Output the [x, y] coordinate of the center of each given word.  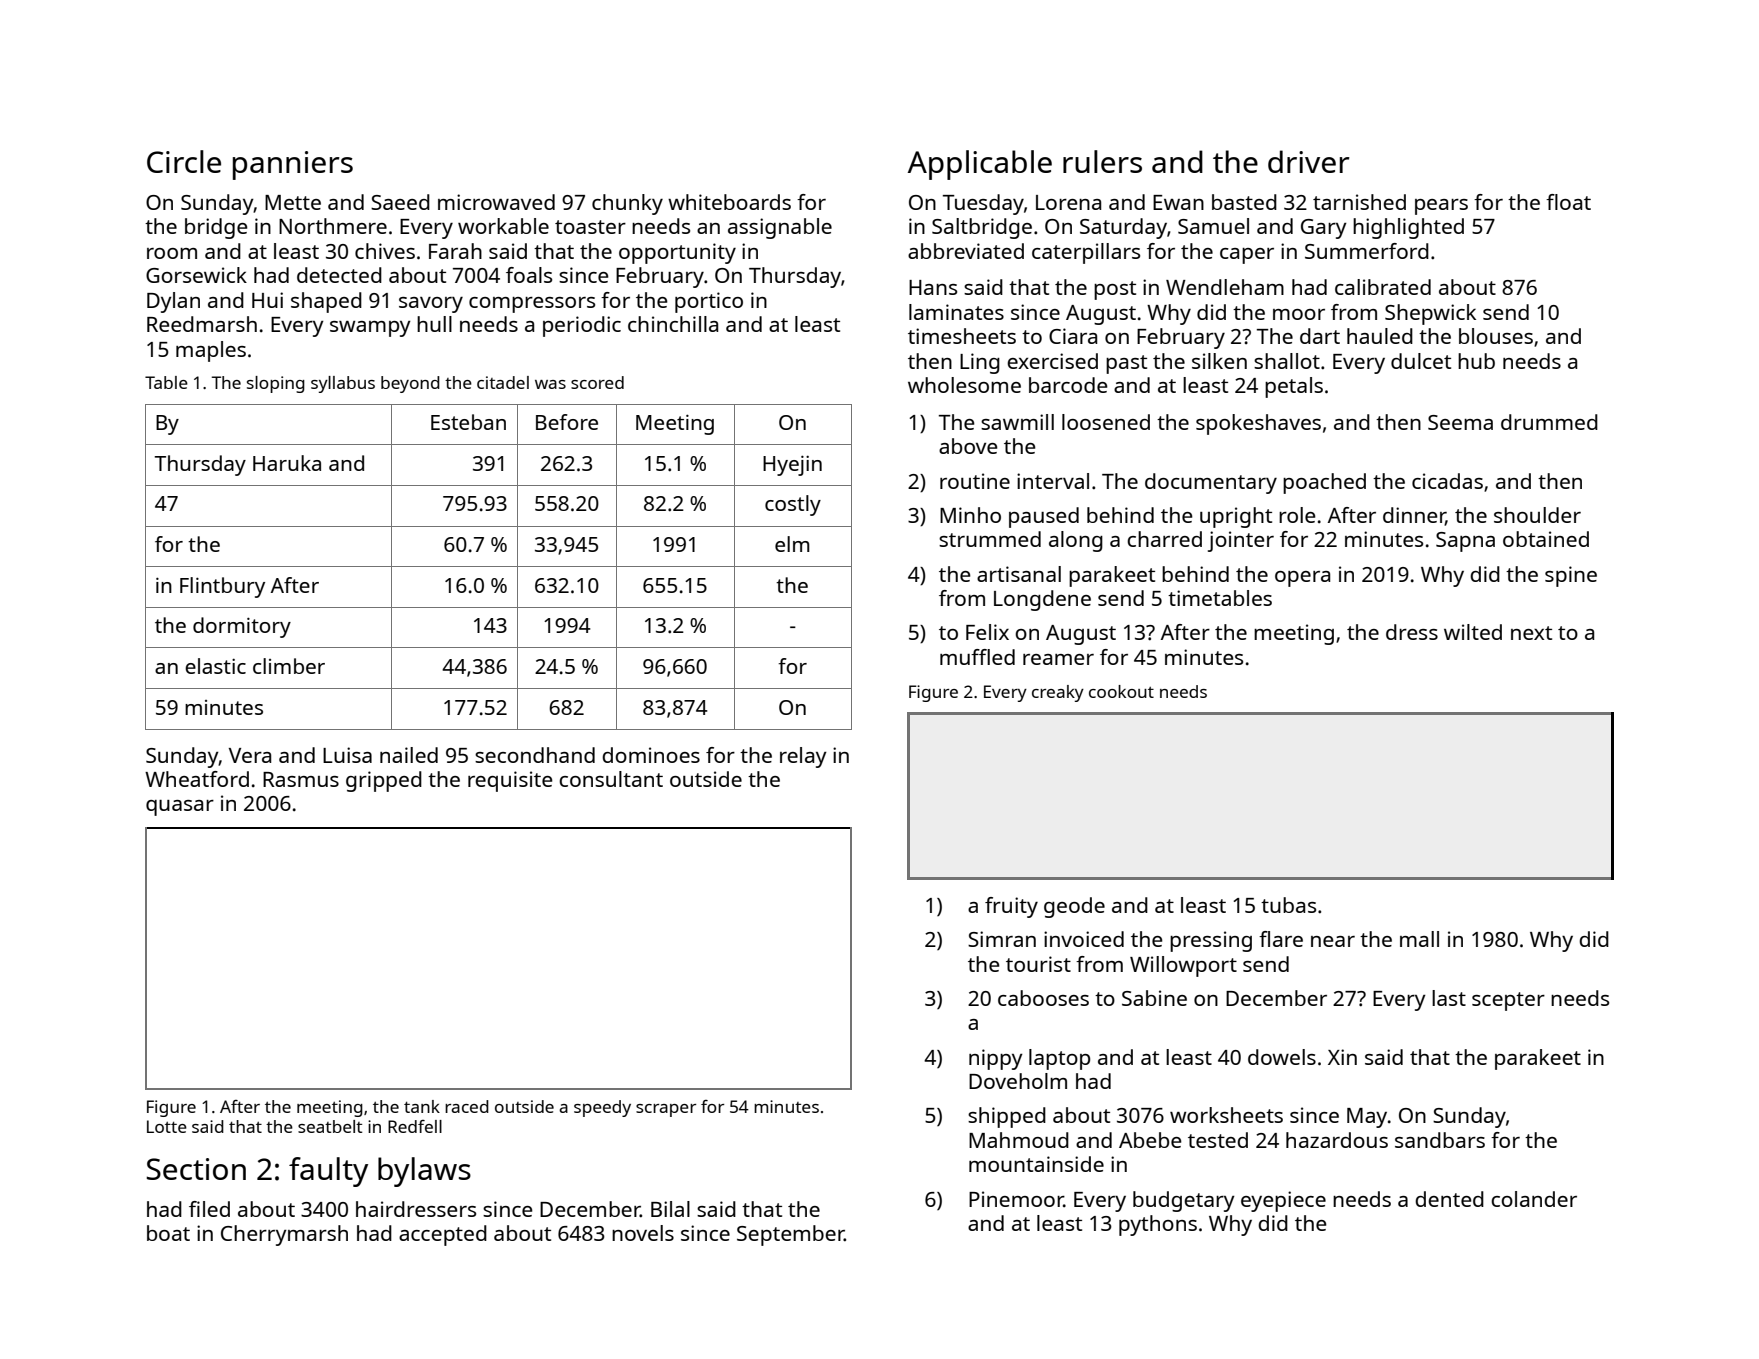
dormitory [242, 627]
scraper [666, 1110]
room [172, 253]
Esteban [468, 422]
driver [1309, 161]
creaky [1058, 693]
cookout [1121, 691]
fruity [1011, 907]
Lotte [167, 1126]
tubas [1288, 905]
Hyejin [792, 465]
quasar [180, 808]
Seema [1460, 422]
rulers [1102, 161]
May [1367, 1118]
